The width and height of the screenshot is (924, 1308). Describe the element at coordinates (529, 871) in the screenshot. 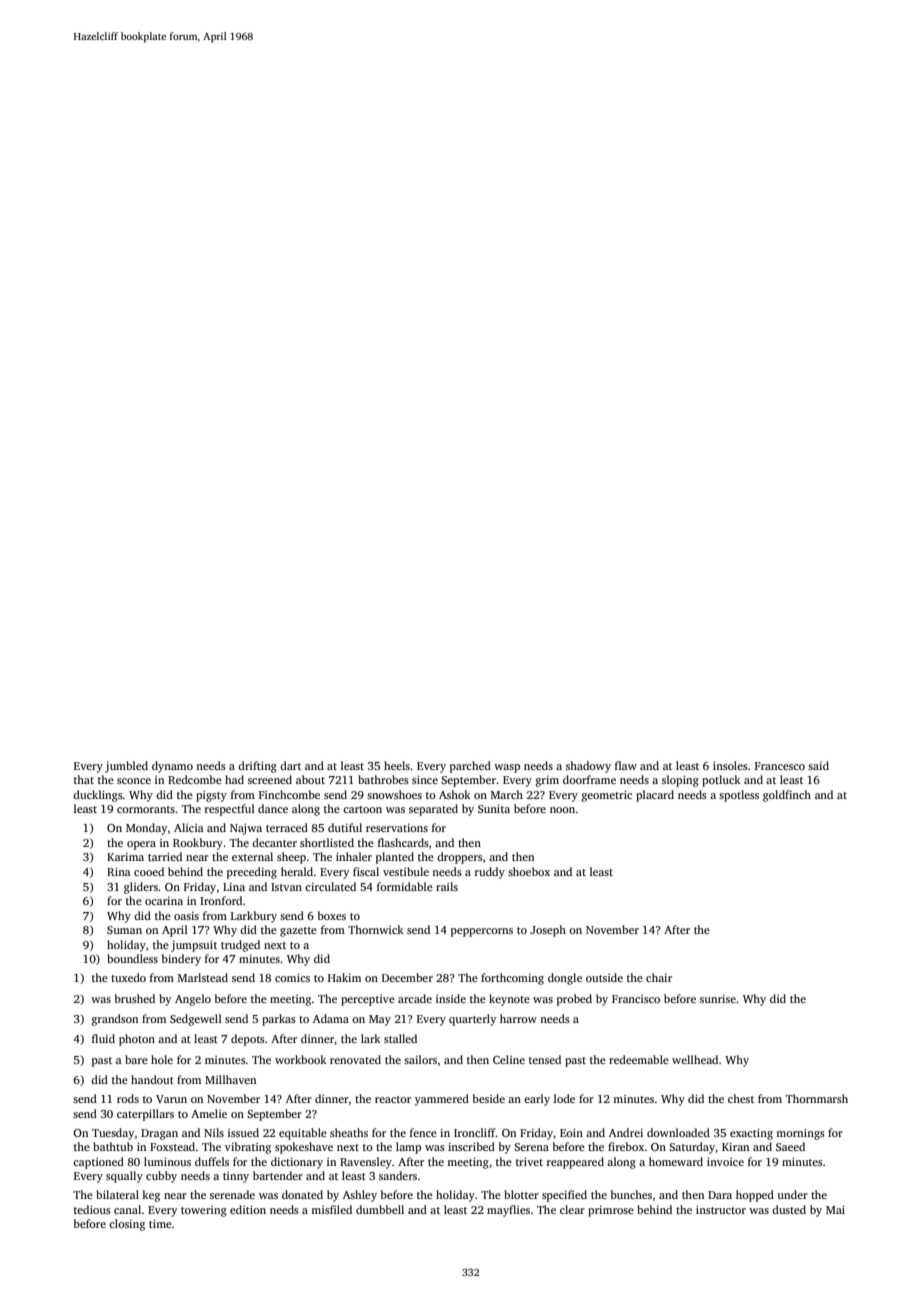

I see `shoebox` at that location.
